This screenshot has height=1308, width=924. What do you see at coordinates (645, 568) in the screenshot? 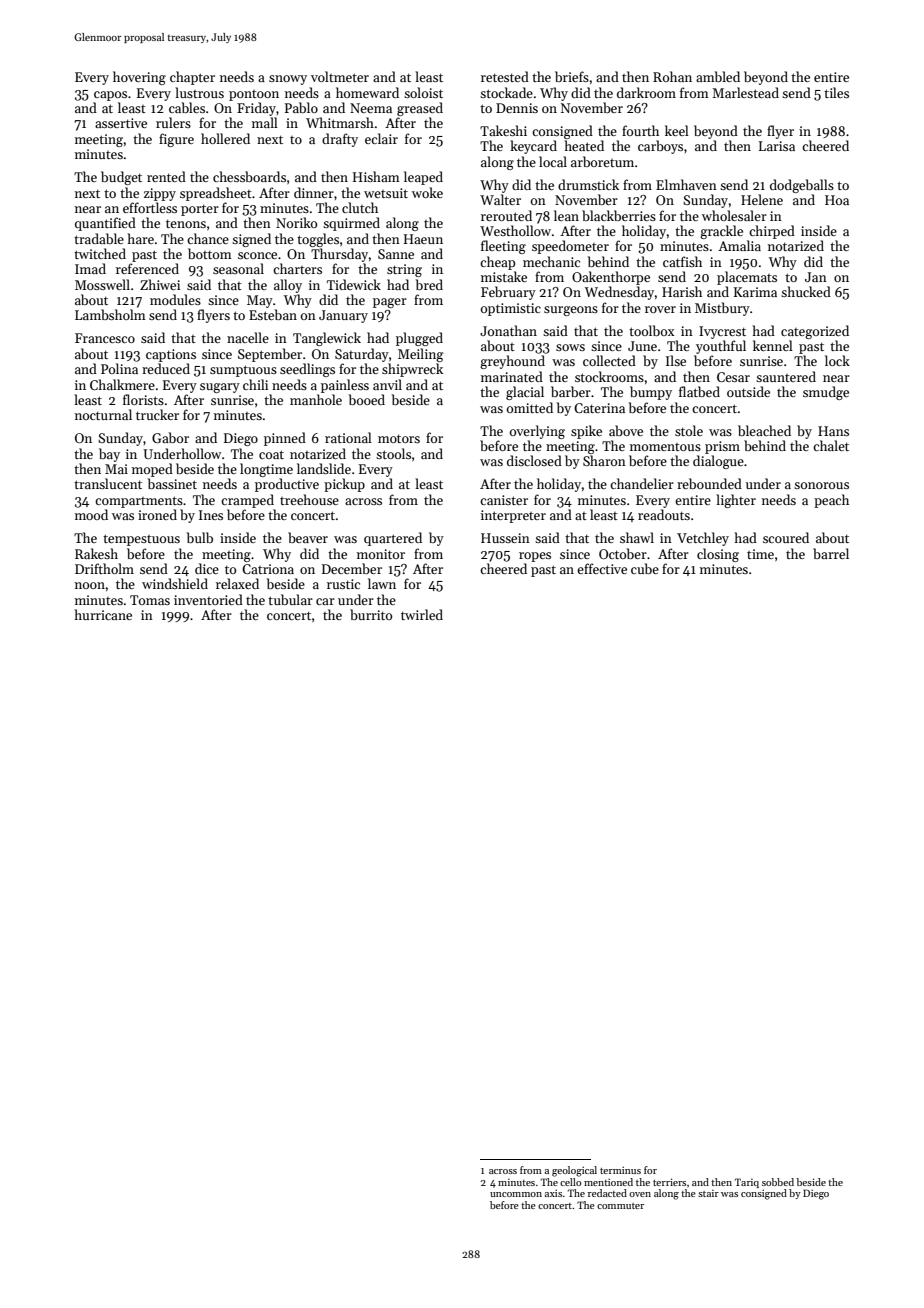
I see `cube` at bounding box center [645, 568].
